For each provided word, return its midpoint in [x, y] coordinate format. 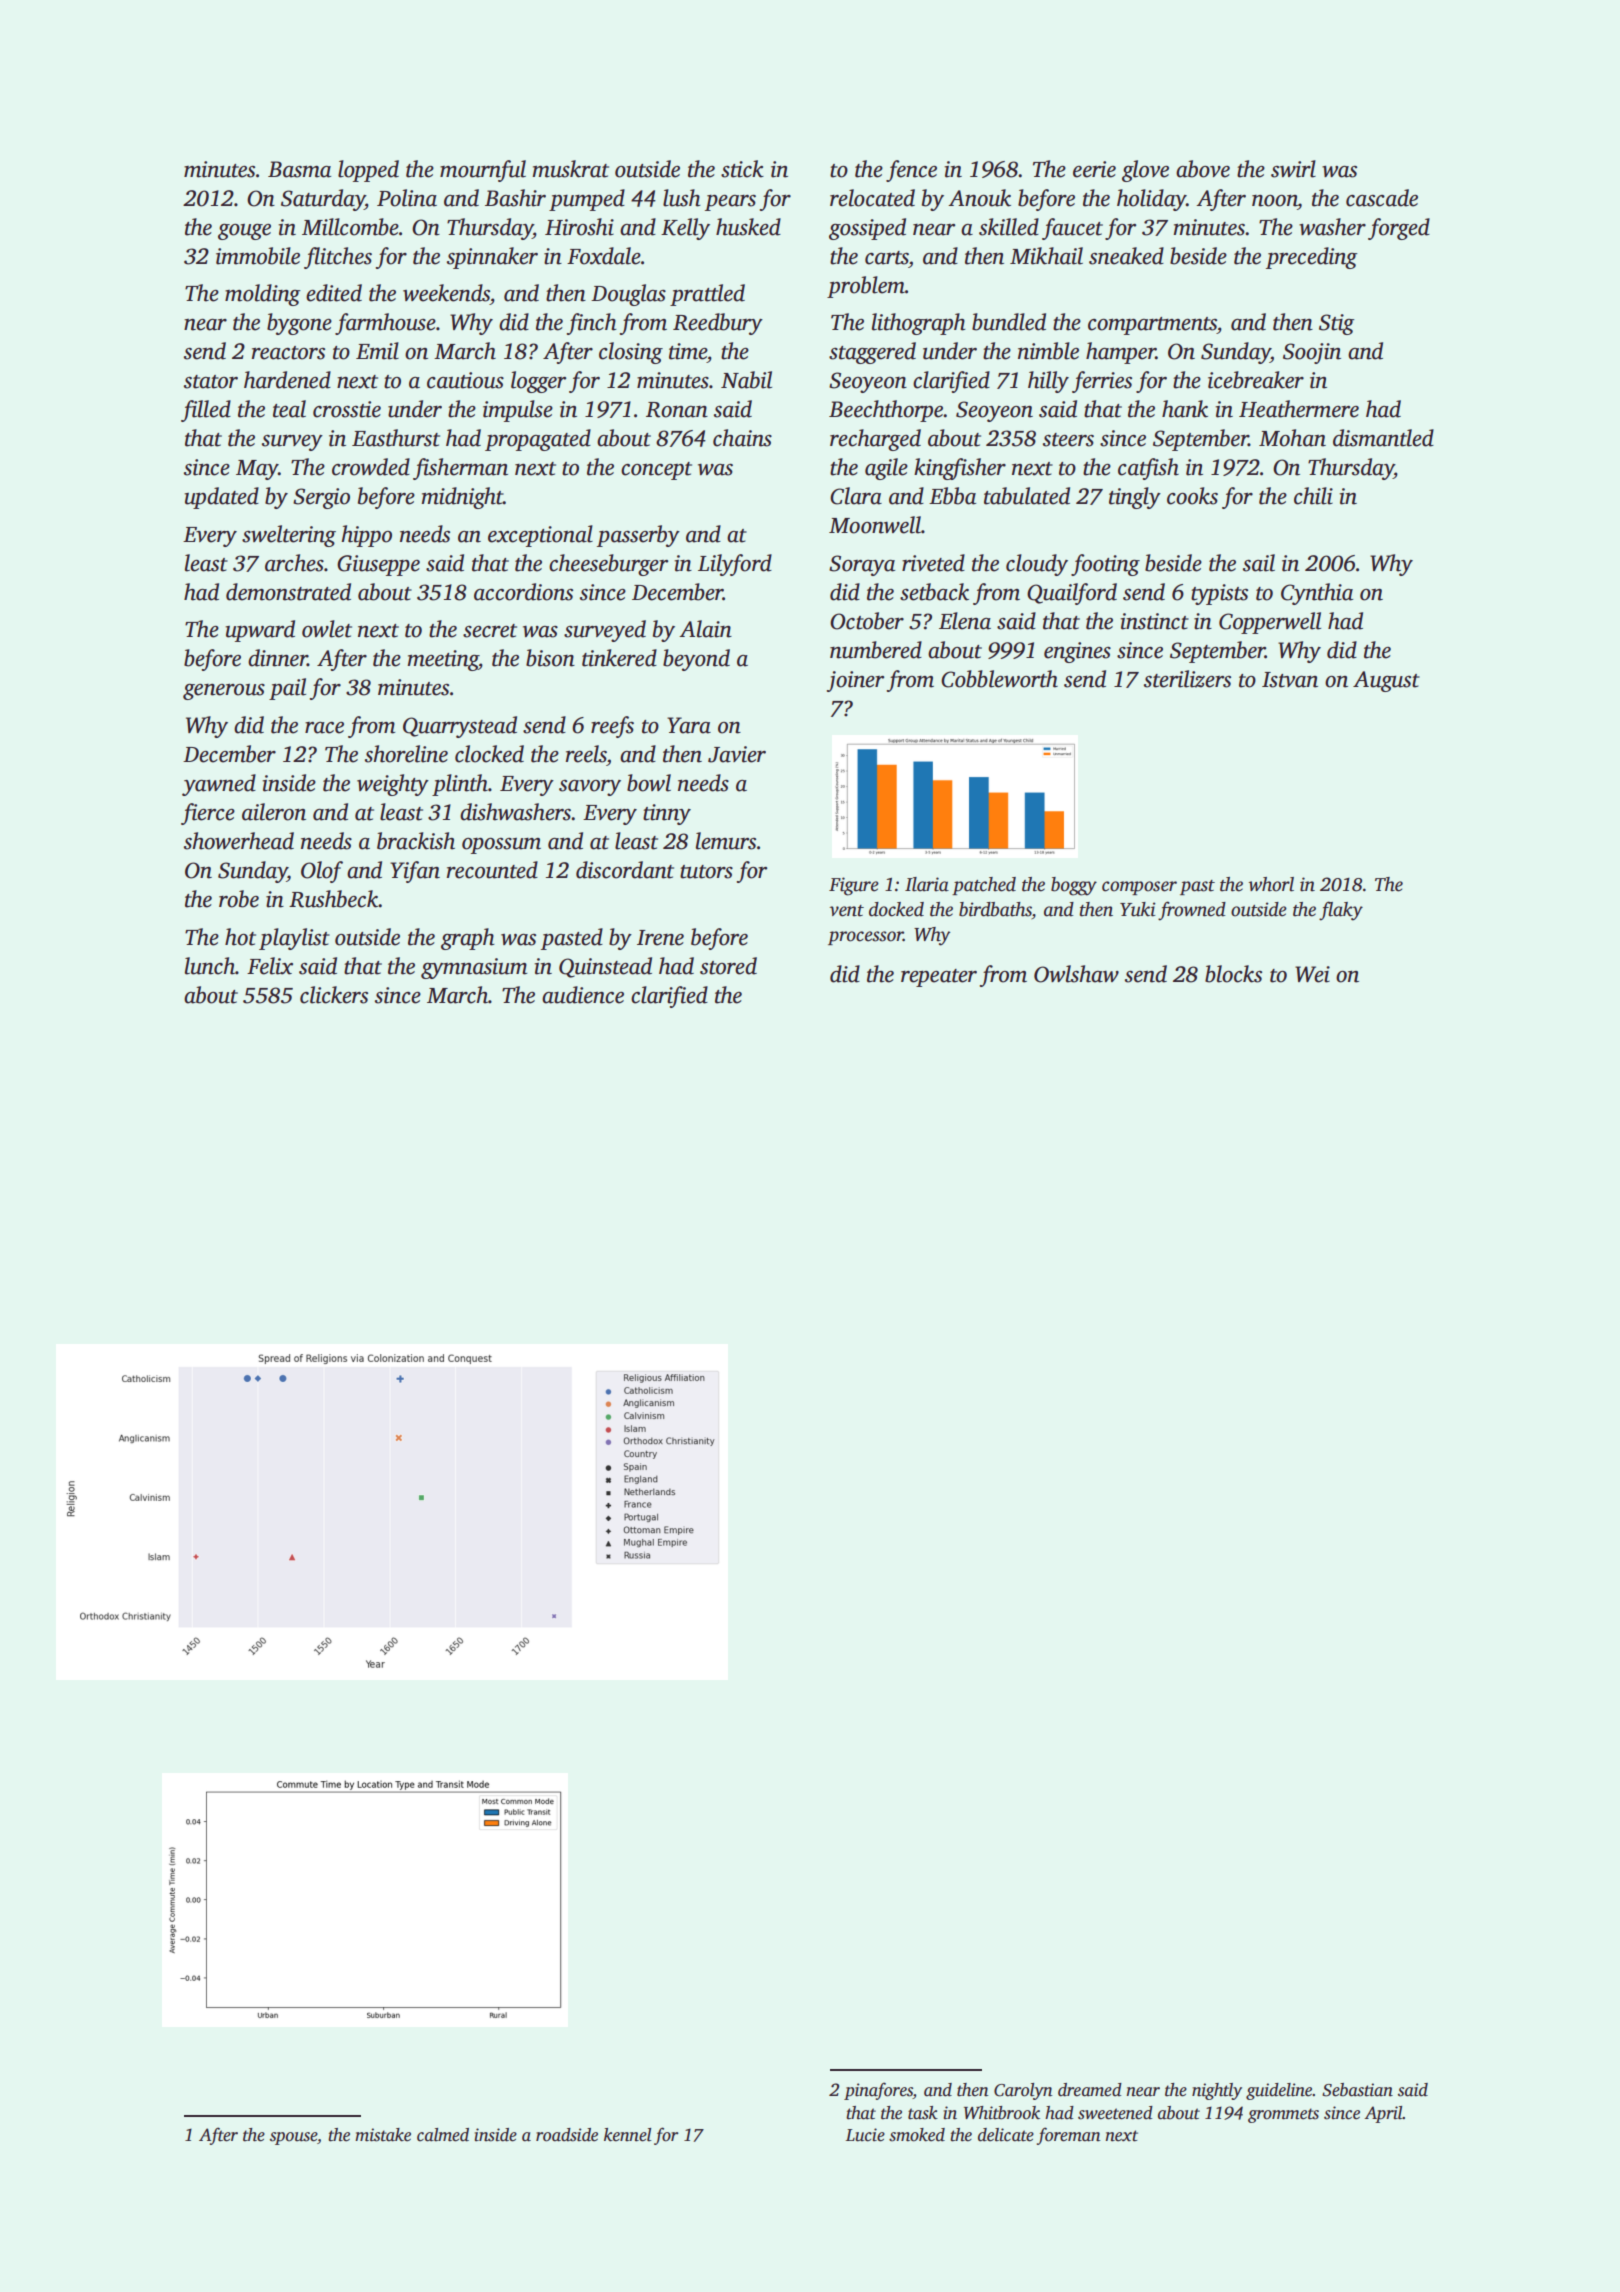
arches [294, 563]
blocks [1233, 974]
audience [583, 995]
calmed [443, 2135]
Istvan [1290, 680]
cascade [1382, 198]
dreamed [1090, 2090]
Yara [689, 725]
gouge [244, 232]
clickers [334, 995]
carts [887, 258]
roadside [567, 2135]
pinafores [878, 2091]
